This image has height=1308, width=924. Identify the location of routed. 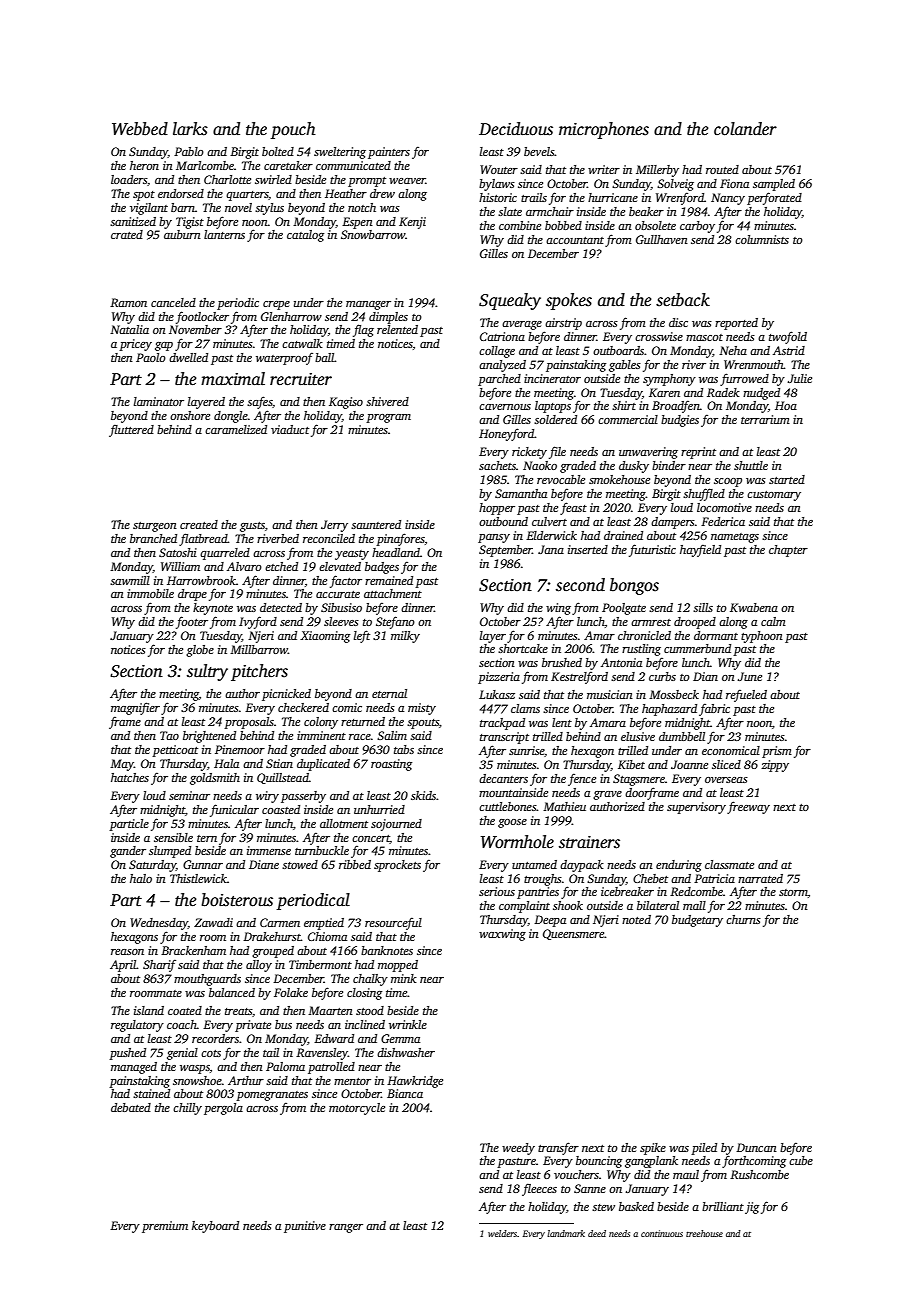
(722, 169).
